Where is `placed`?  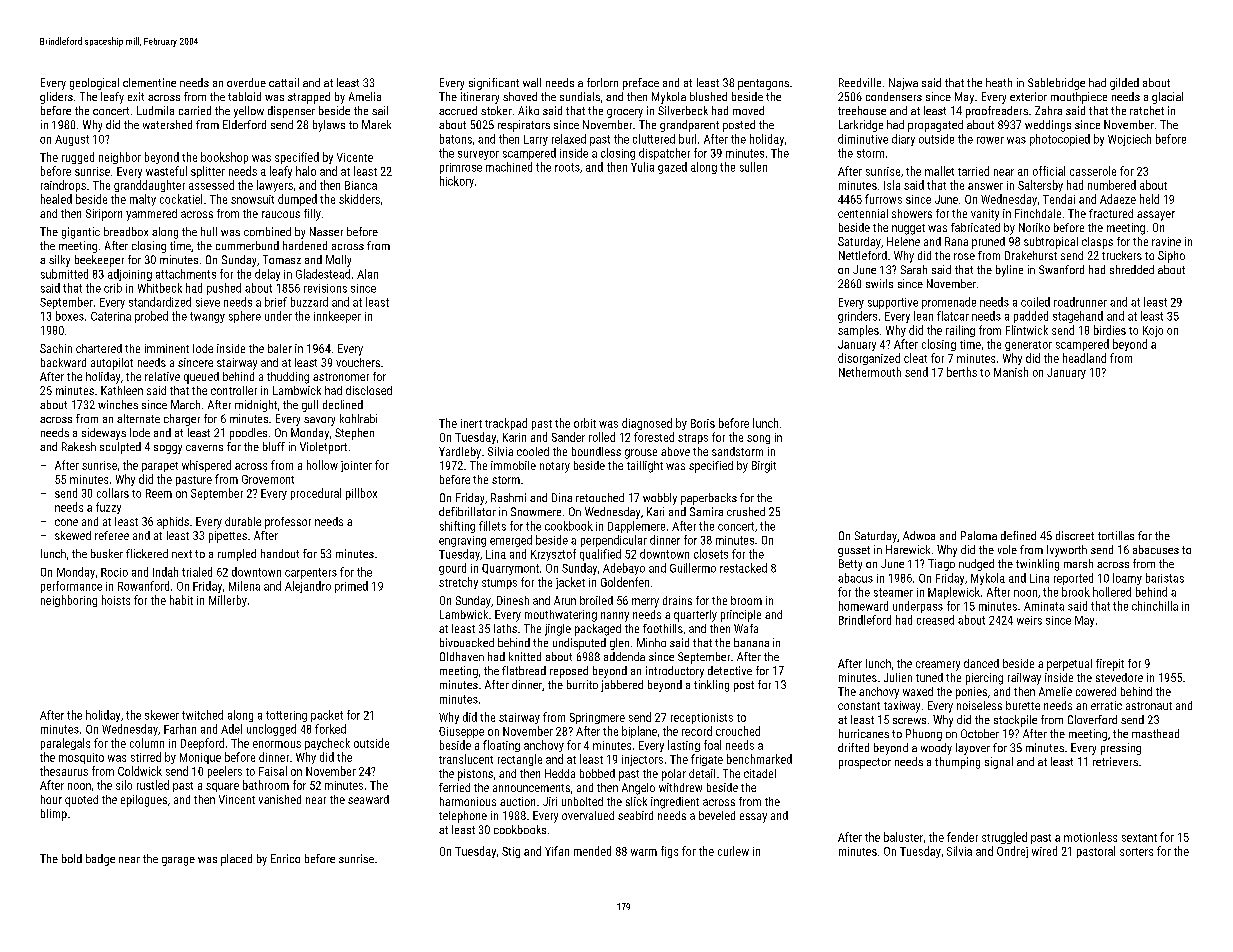 placed is located at coordinates (236, 860).
